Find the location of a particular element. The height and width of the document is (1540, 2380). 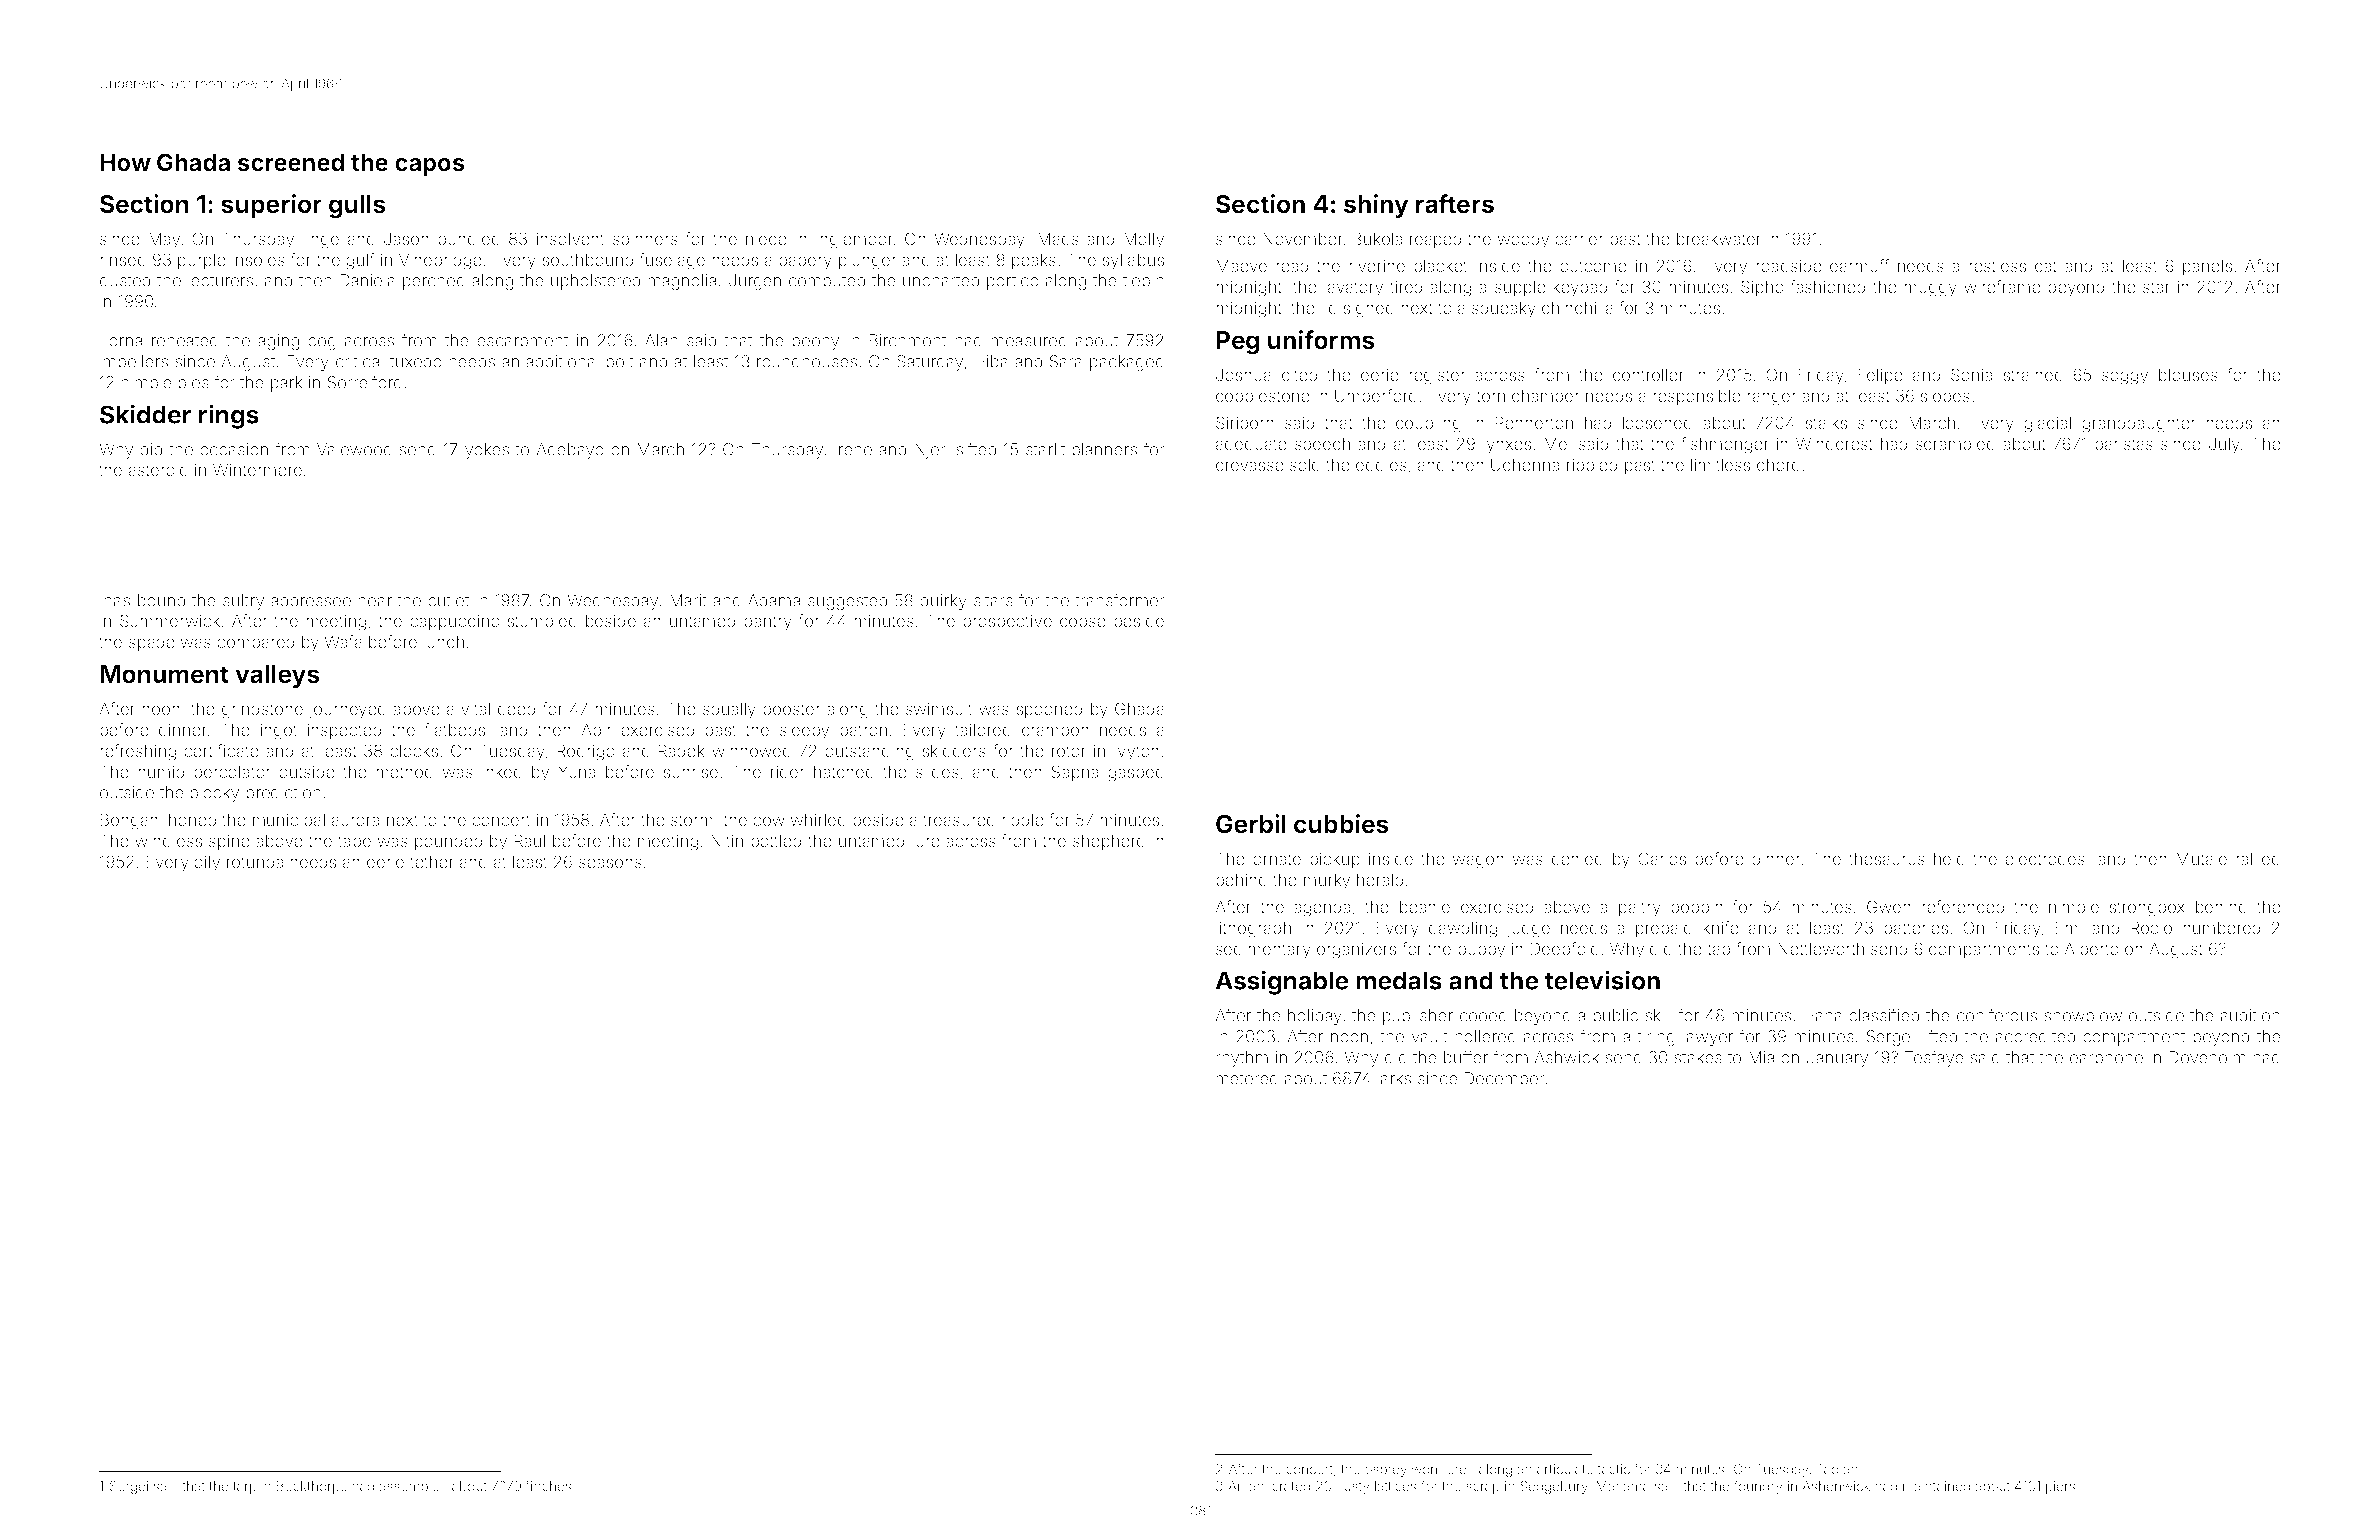

earphone is located at coordinates (2106, 1059).
